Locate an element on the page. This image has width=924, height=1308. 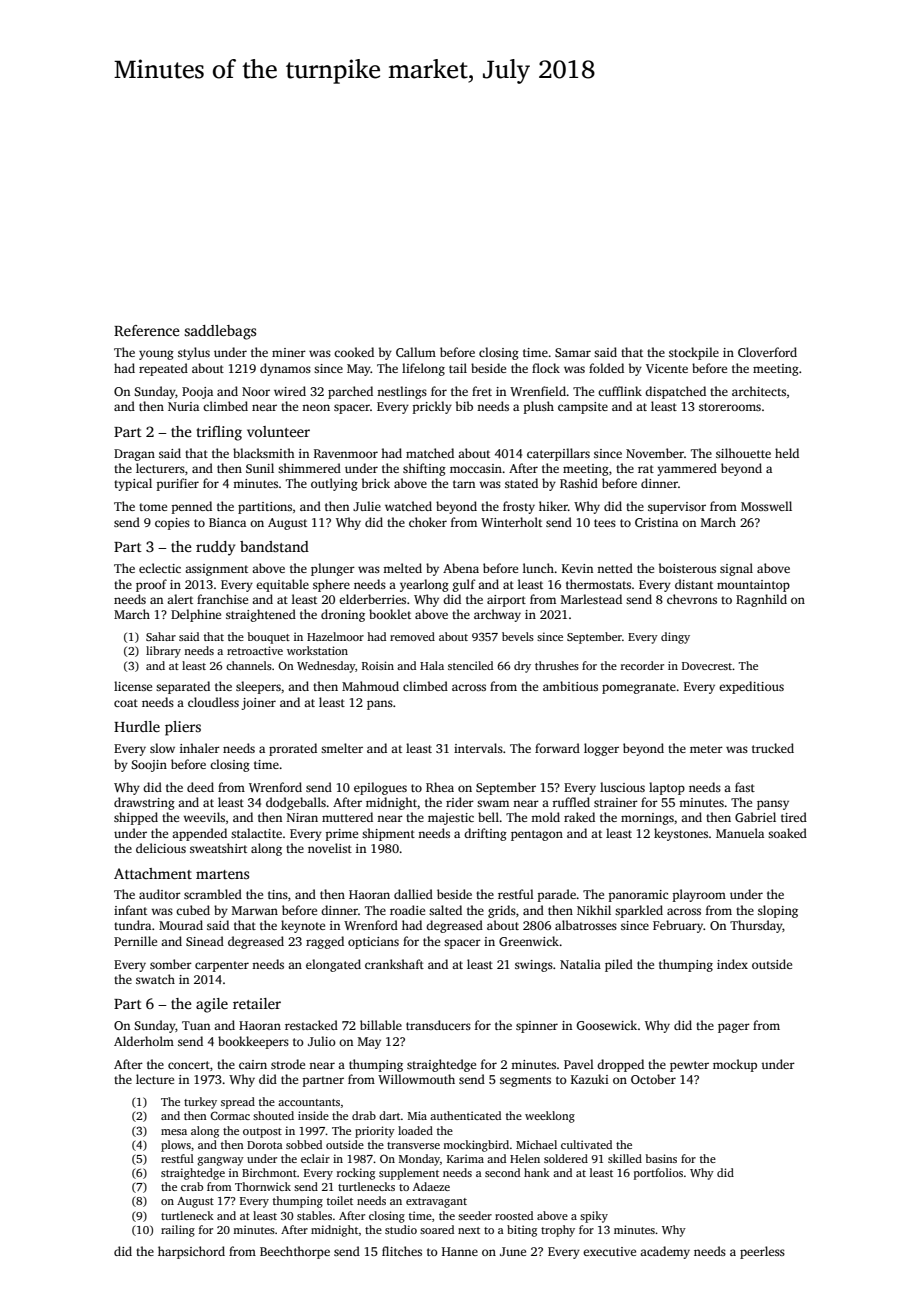
logger is located at coordinates (601, 749).
